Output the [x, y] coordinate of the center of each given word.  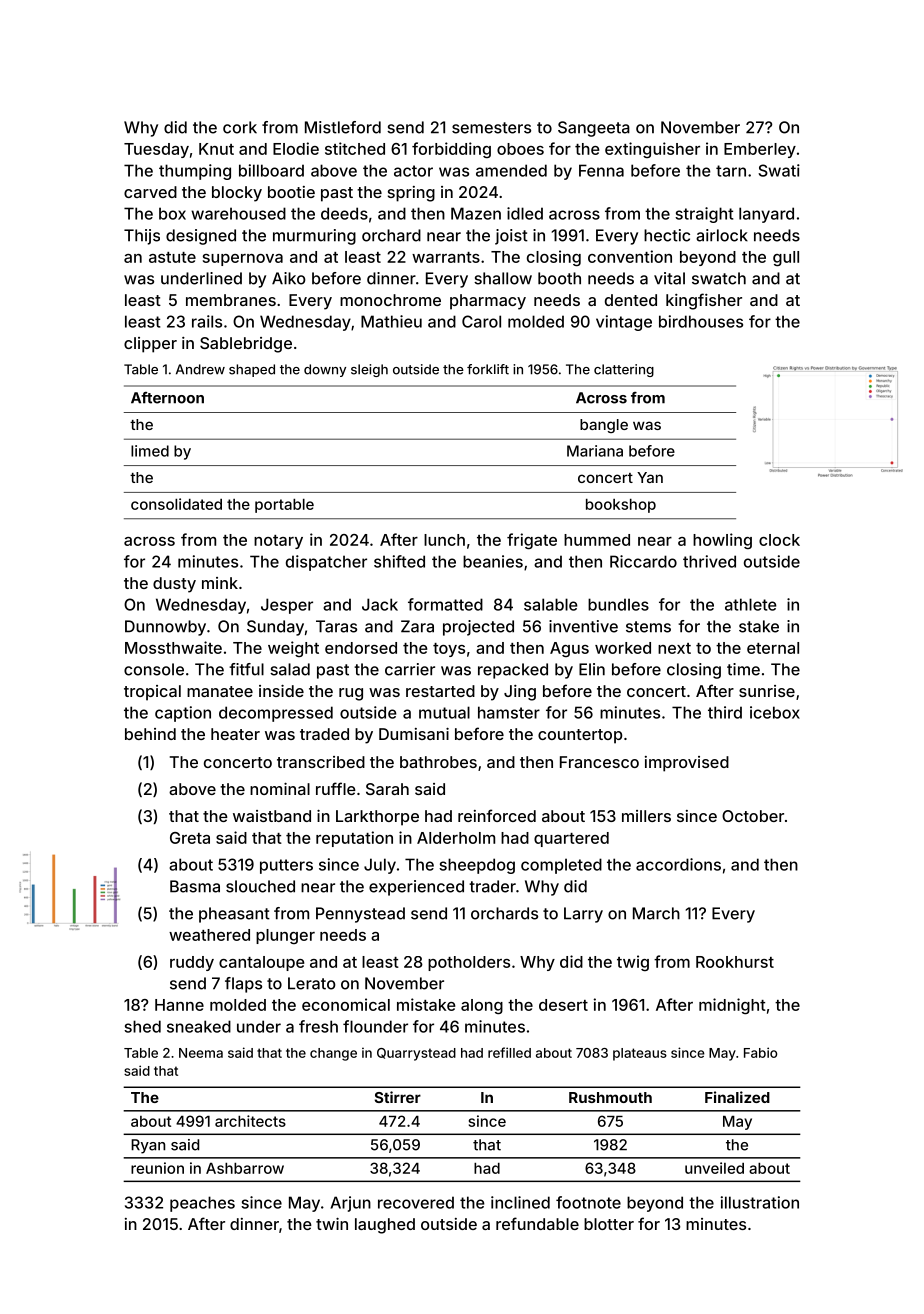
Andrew [200, 369]
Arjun [350, 1204]
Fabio [760, 1052]
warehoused [238, 213]
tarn [731, 171]
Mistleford [343, 127]
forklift [488, 369]
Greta [190, 838]
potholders [469, 963]
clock [779, 540]
